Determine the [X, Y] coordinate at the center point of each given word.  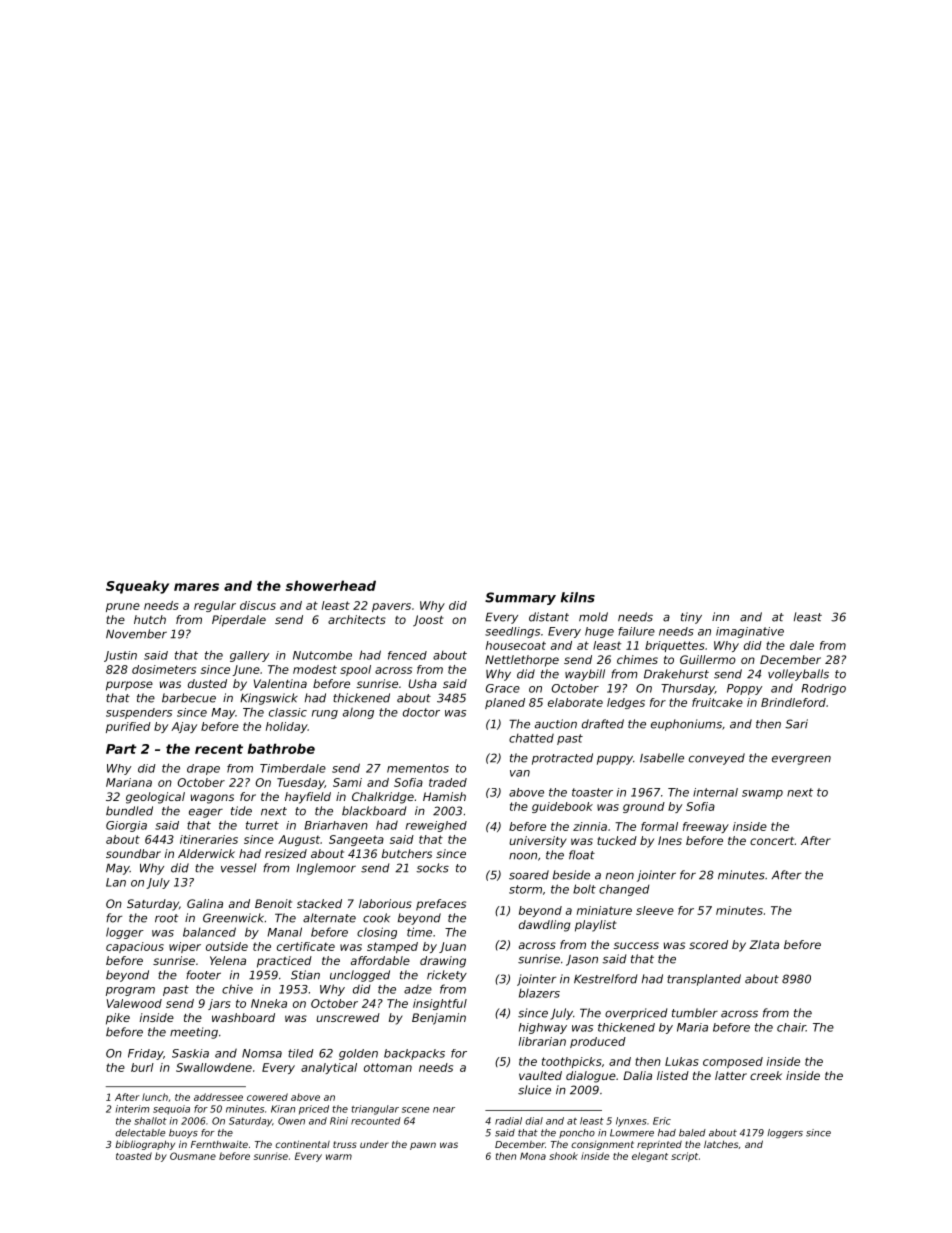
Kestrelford [605, 979]
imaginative [750, 632]
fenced [407, 655]
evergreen [801, 760]
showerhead [331, 585]
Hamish [444, 796]
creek [766, 1075]
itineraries [209, 839]
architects [357, 619]
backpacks [414, 1054]
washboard [243, 1017]
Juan [452, 947]
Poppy [744, 689]
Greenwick [233, 918]
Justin [120, 656]
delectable [140, 1133]
